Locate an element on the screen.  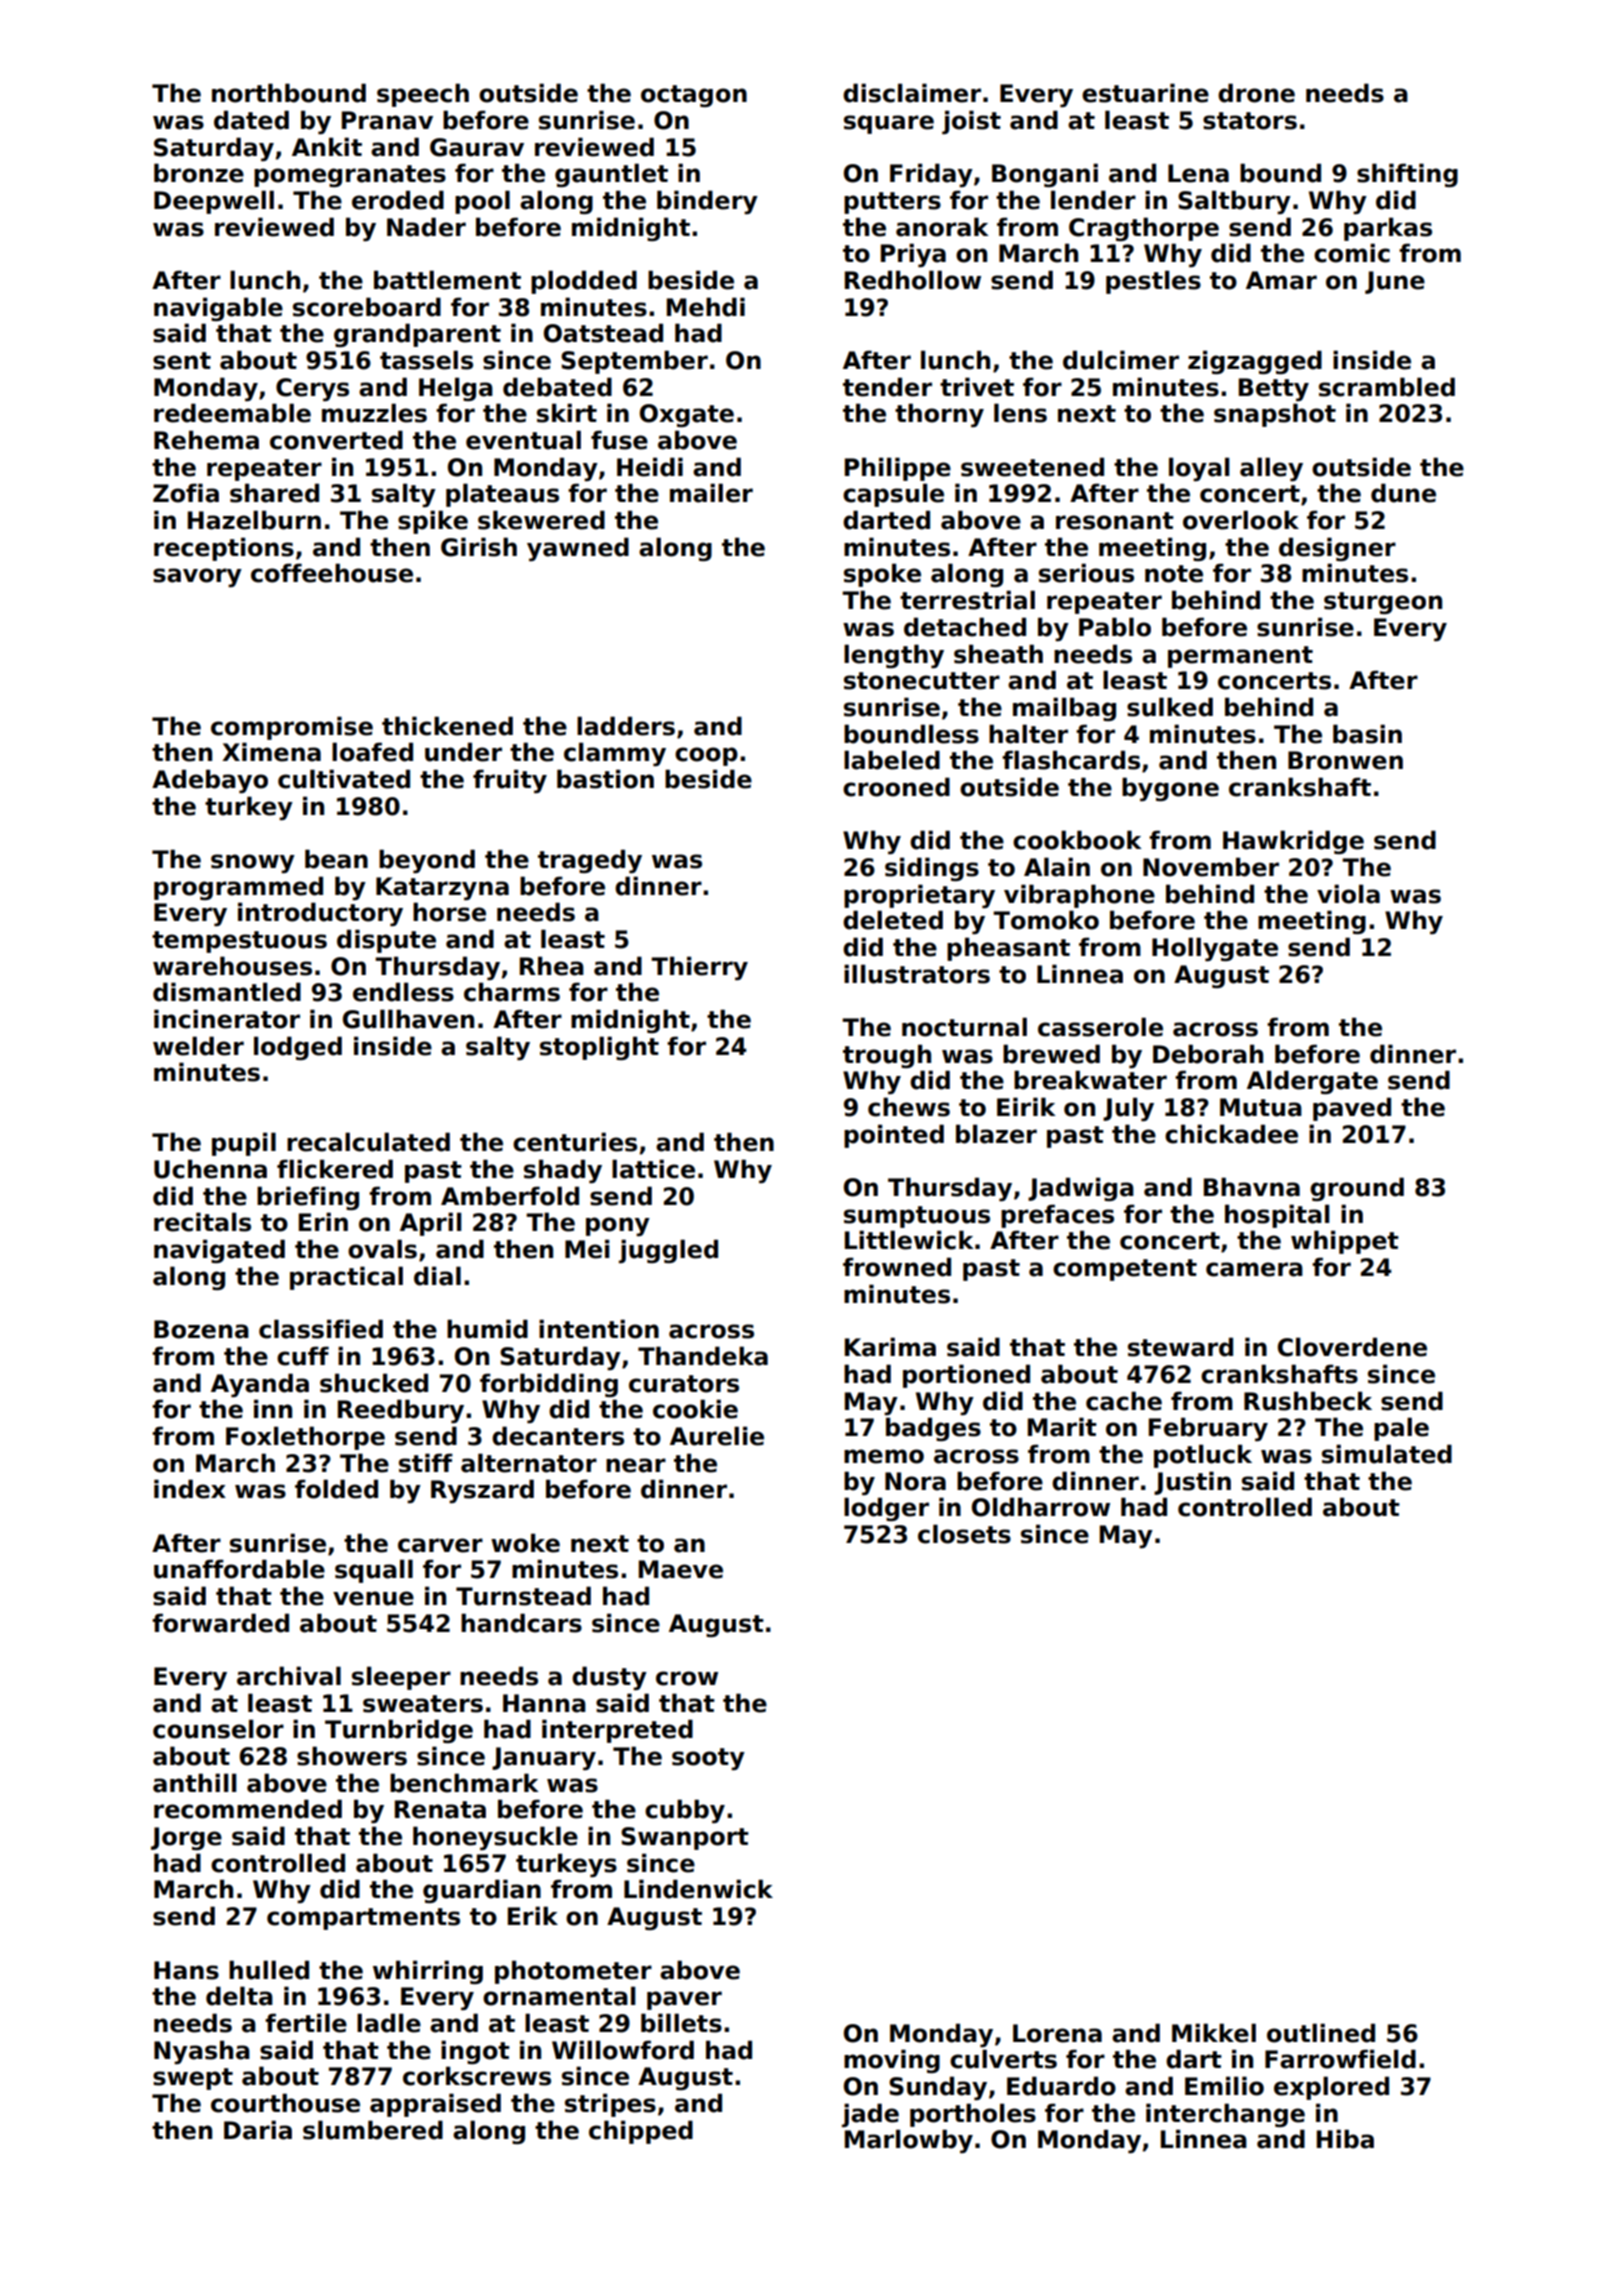
cultivated is located at coordinates (344, 779).
